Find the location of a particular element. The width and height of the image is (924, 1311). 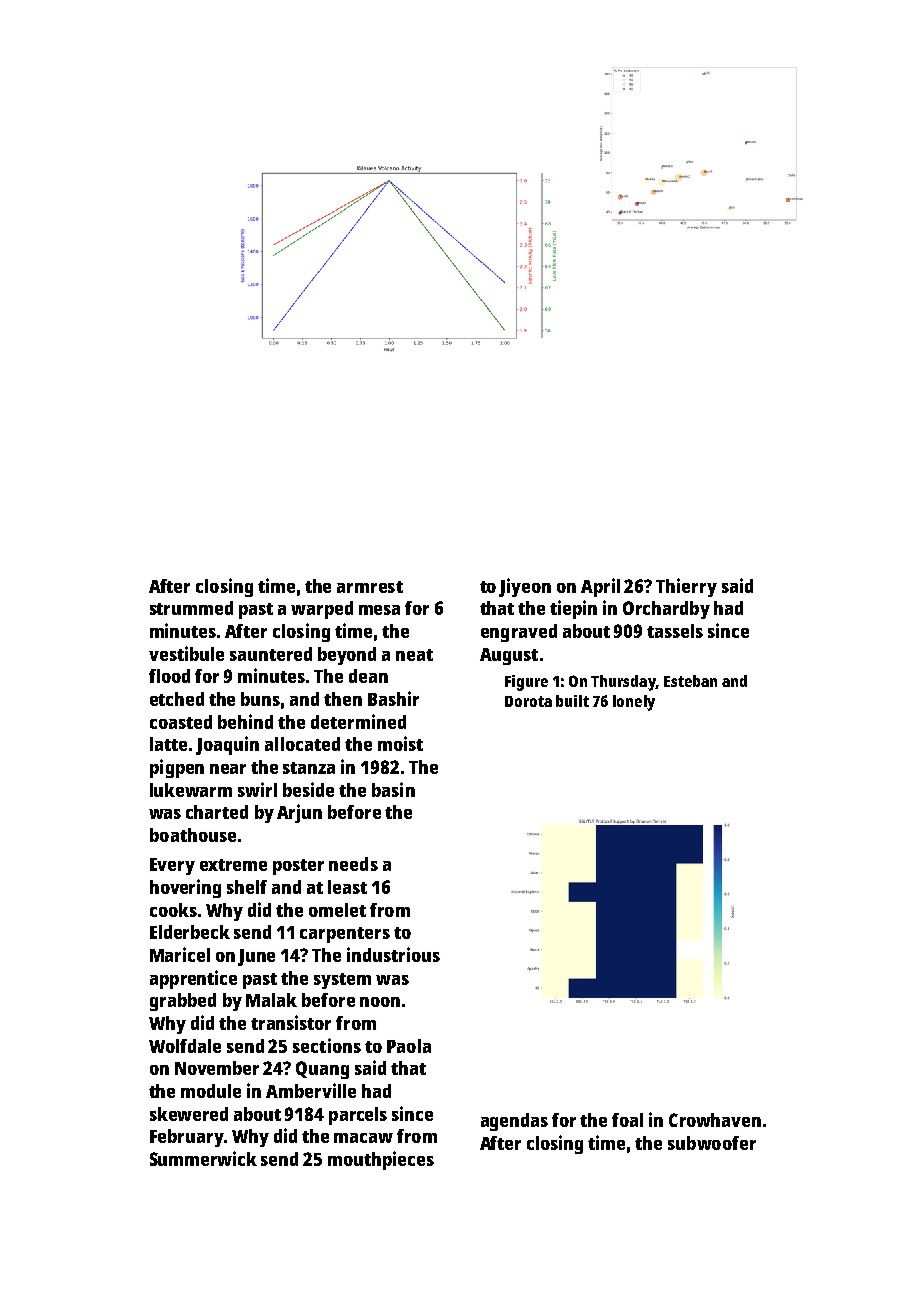

vestibule is located at coordinates (186, 653).
